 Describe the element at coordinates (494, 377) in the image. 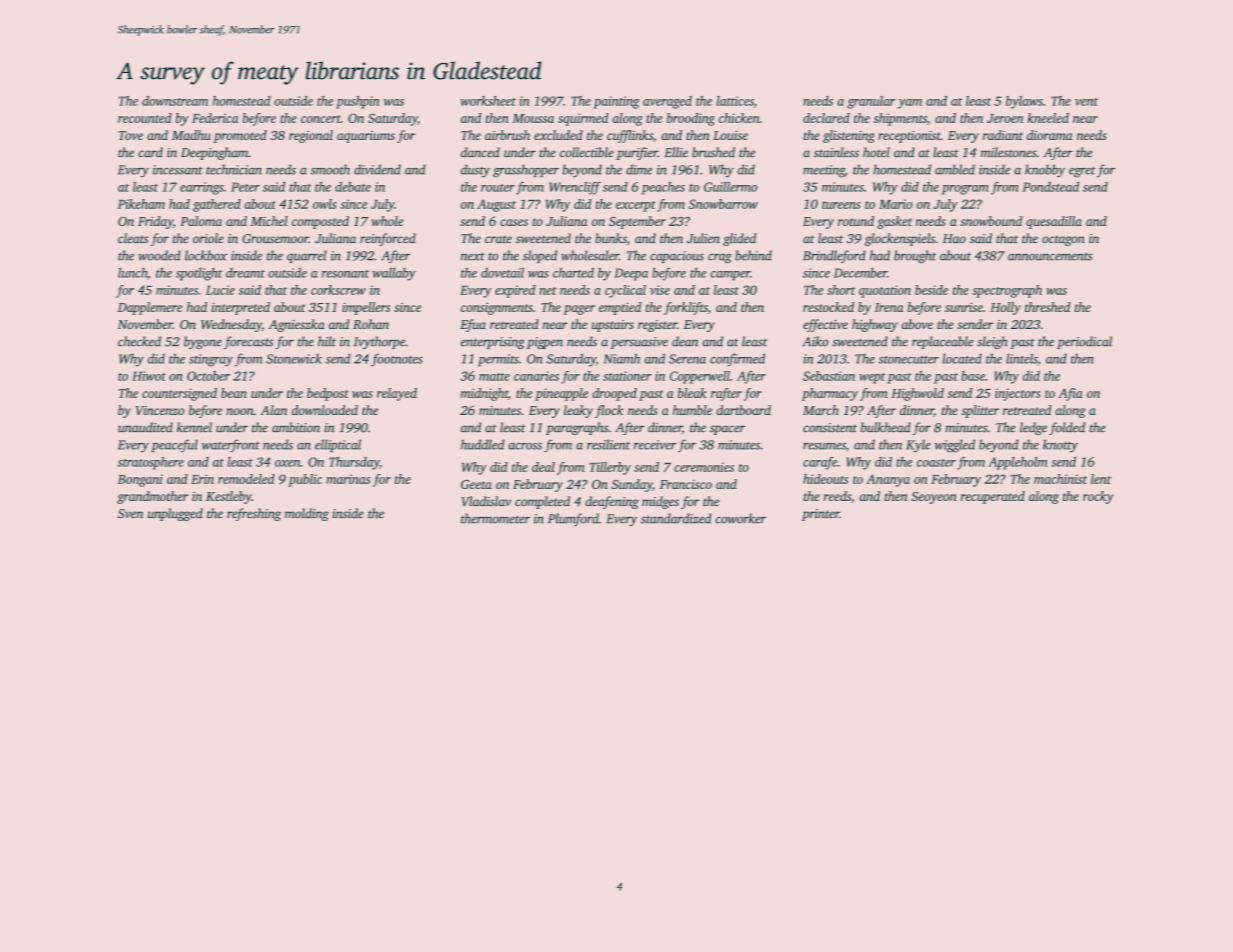

I see `matte` at that location.
